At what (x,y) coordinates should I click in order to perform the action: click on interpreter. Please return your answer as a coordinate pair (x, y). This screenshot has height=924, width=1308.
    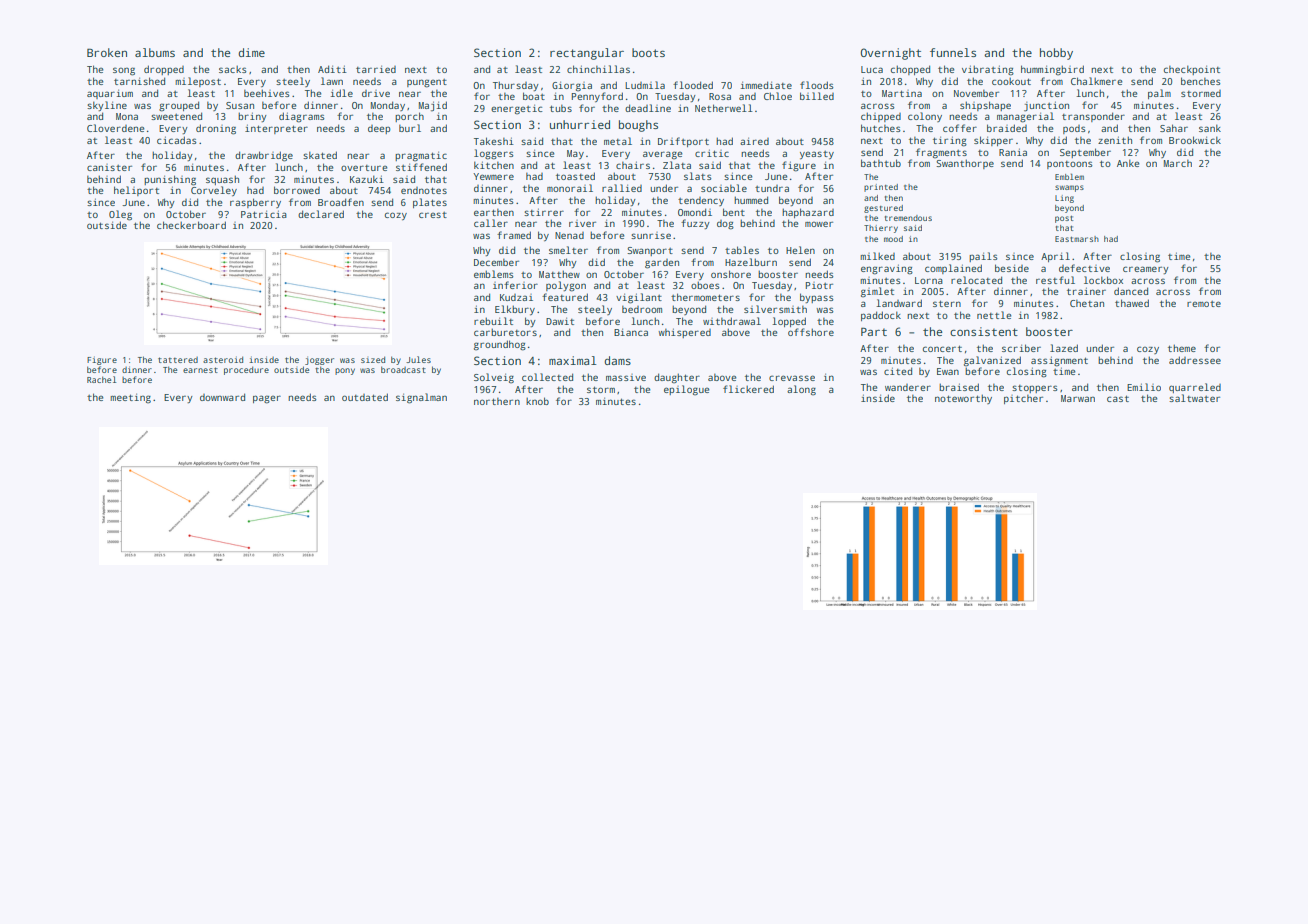
    Looking at the image, I should click on (276, 129).
